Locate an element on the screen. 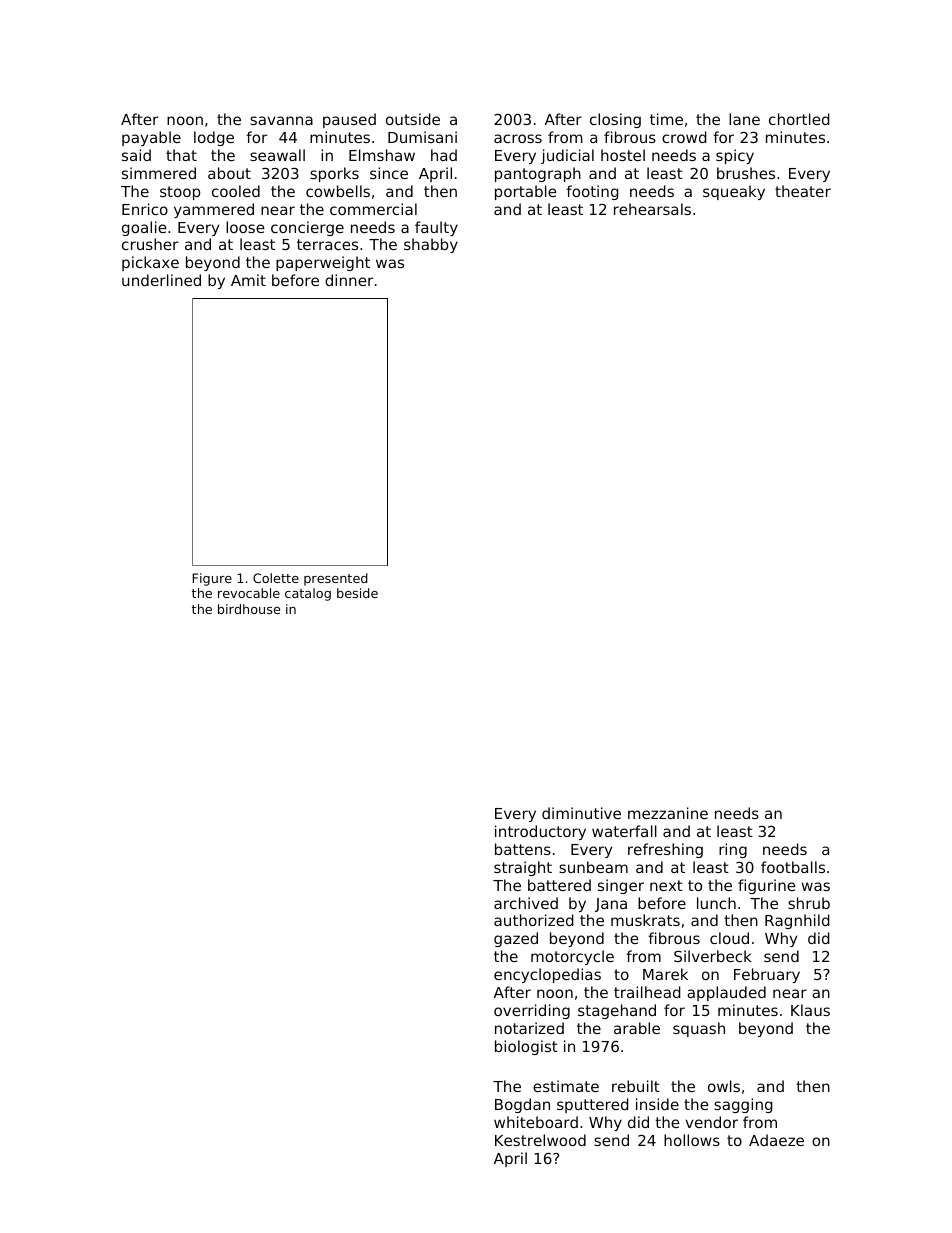 Image resolution: width=952 pixels, height=1233 pixels. beside is located at coordinates (357, 593).
